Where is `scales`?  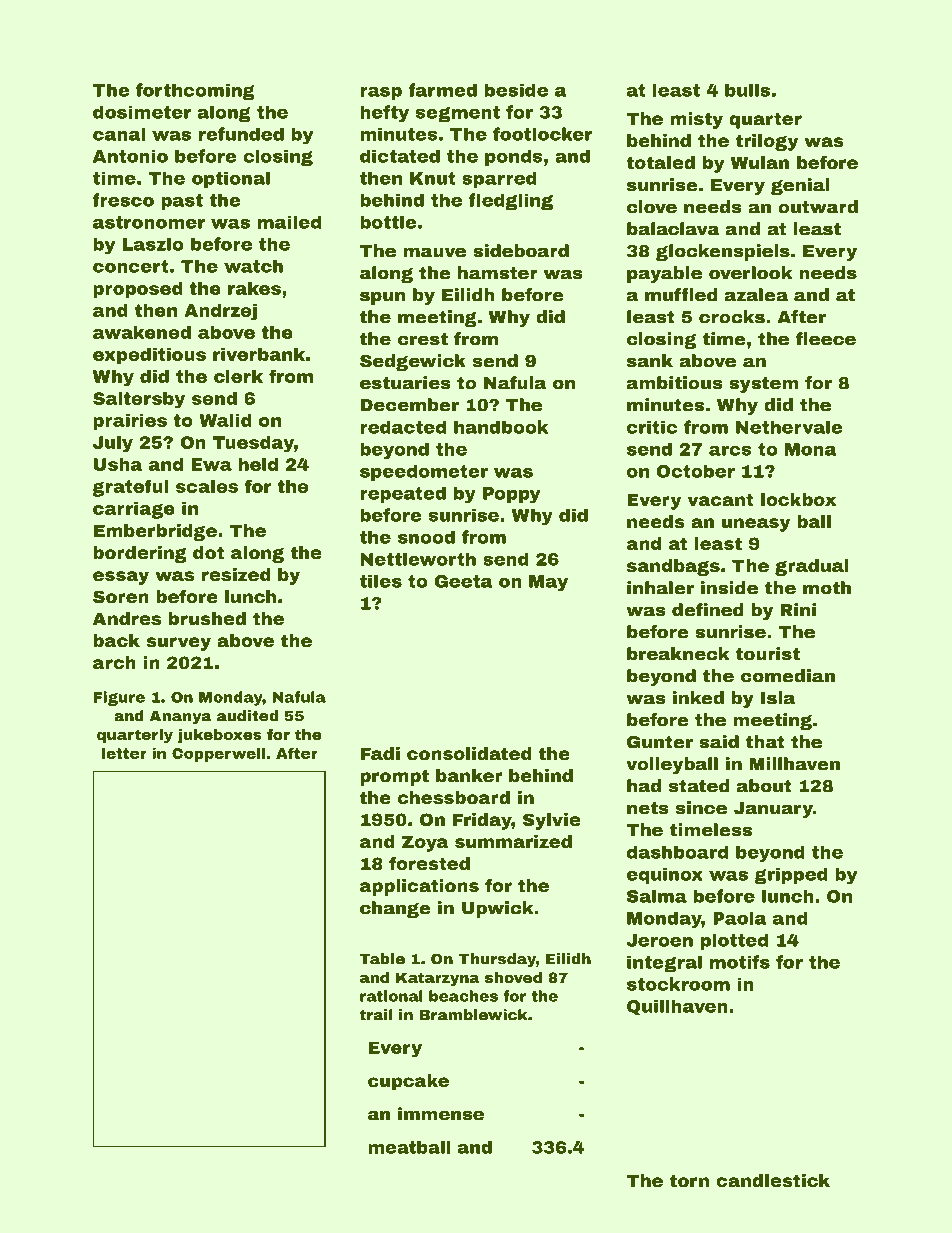
scales is located at coordinates (207, 486).
